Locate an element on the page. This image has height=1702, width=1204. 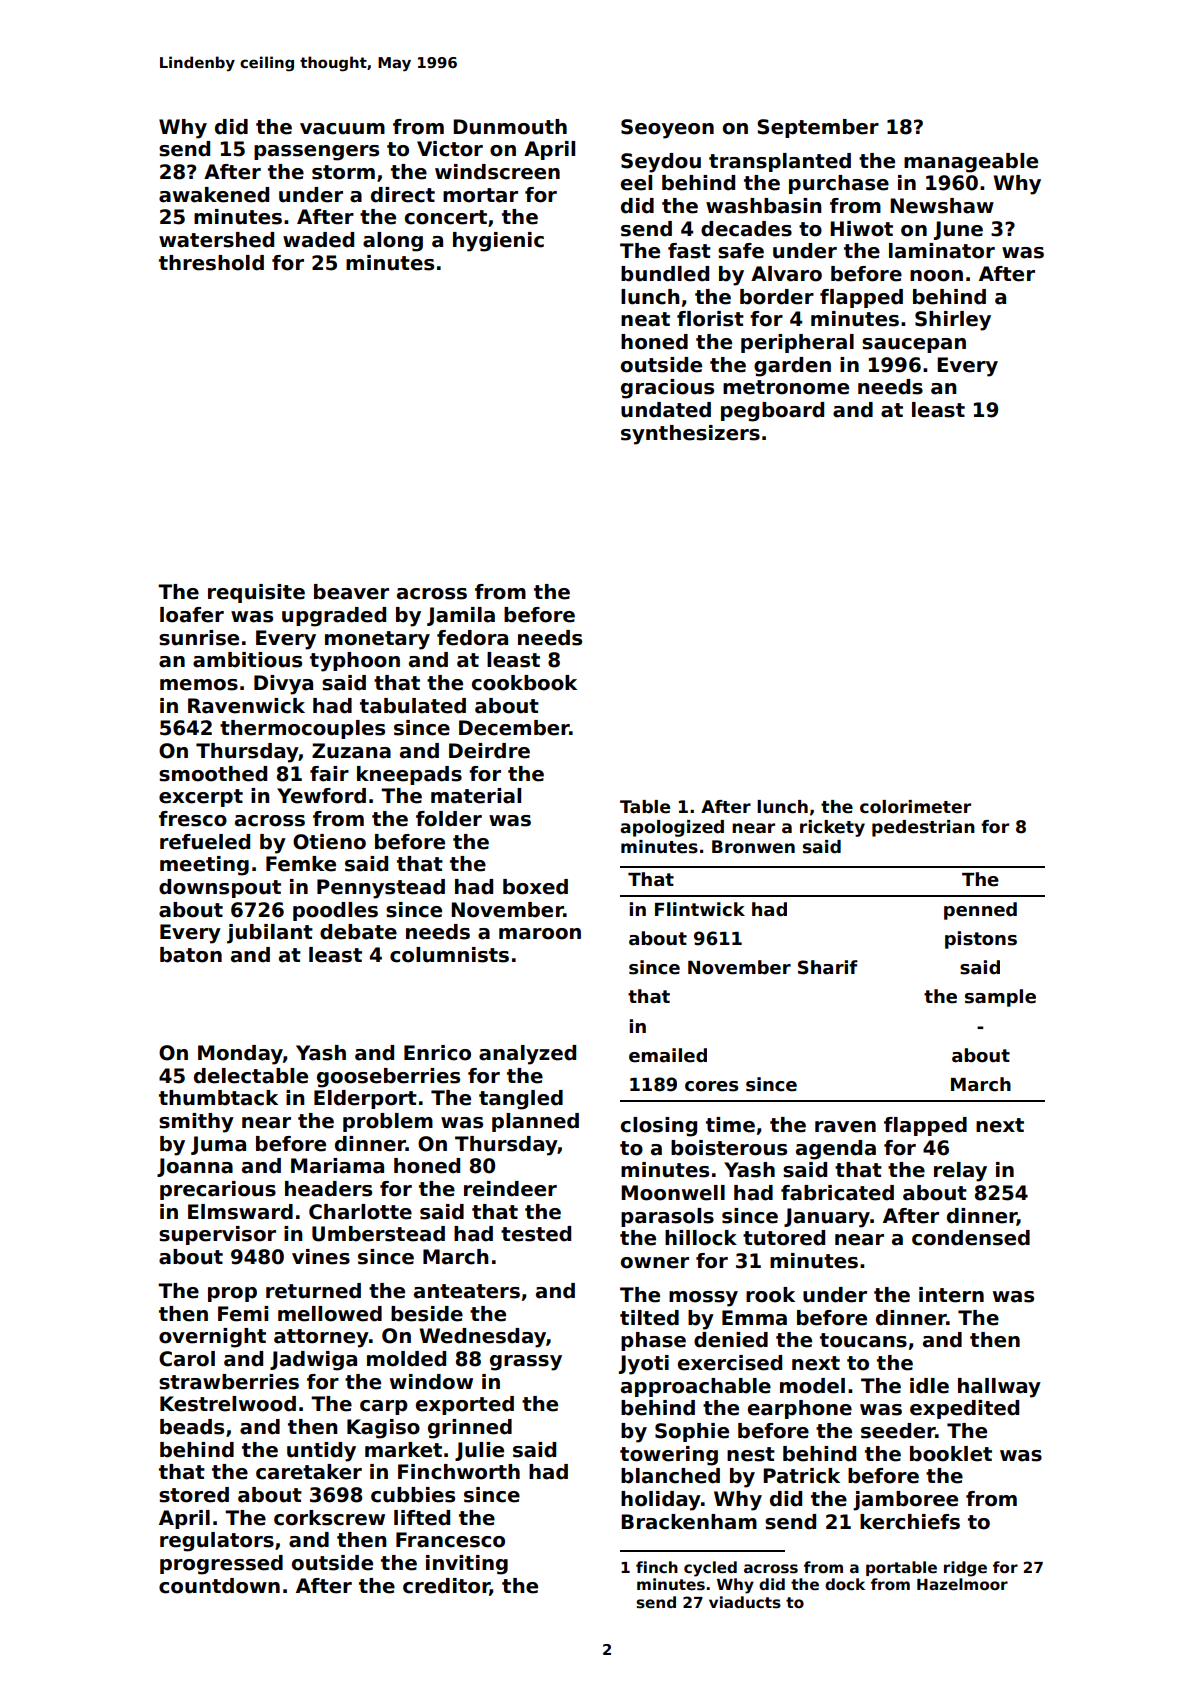
relay is located at coordinates (960, 1172).
